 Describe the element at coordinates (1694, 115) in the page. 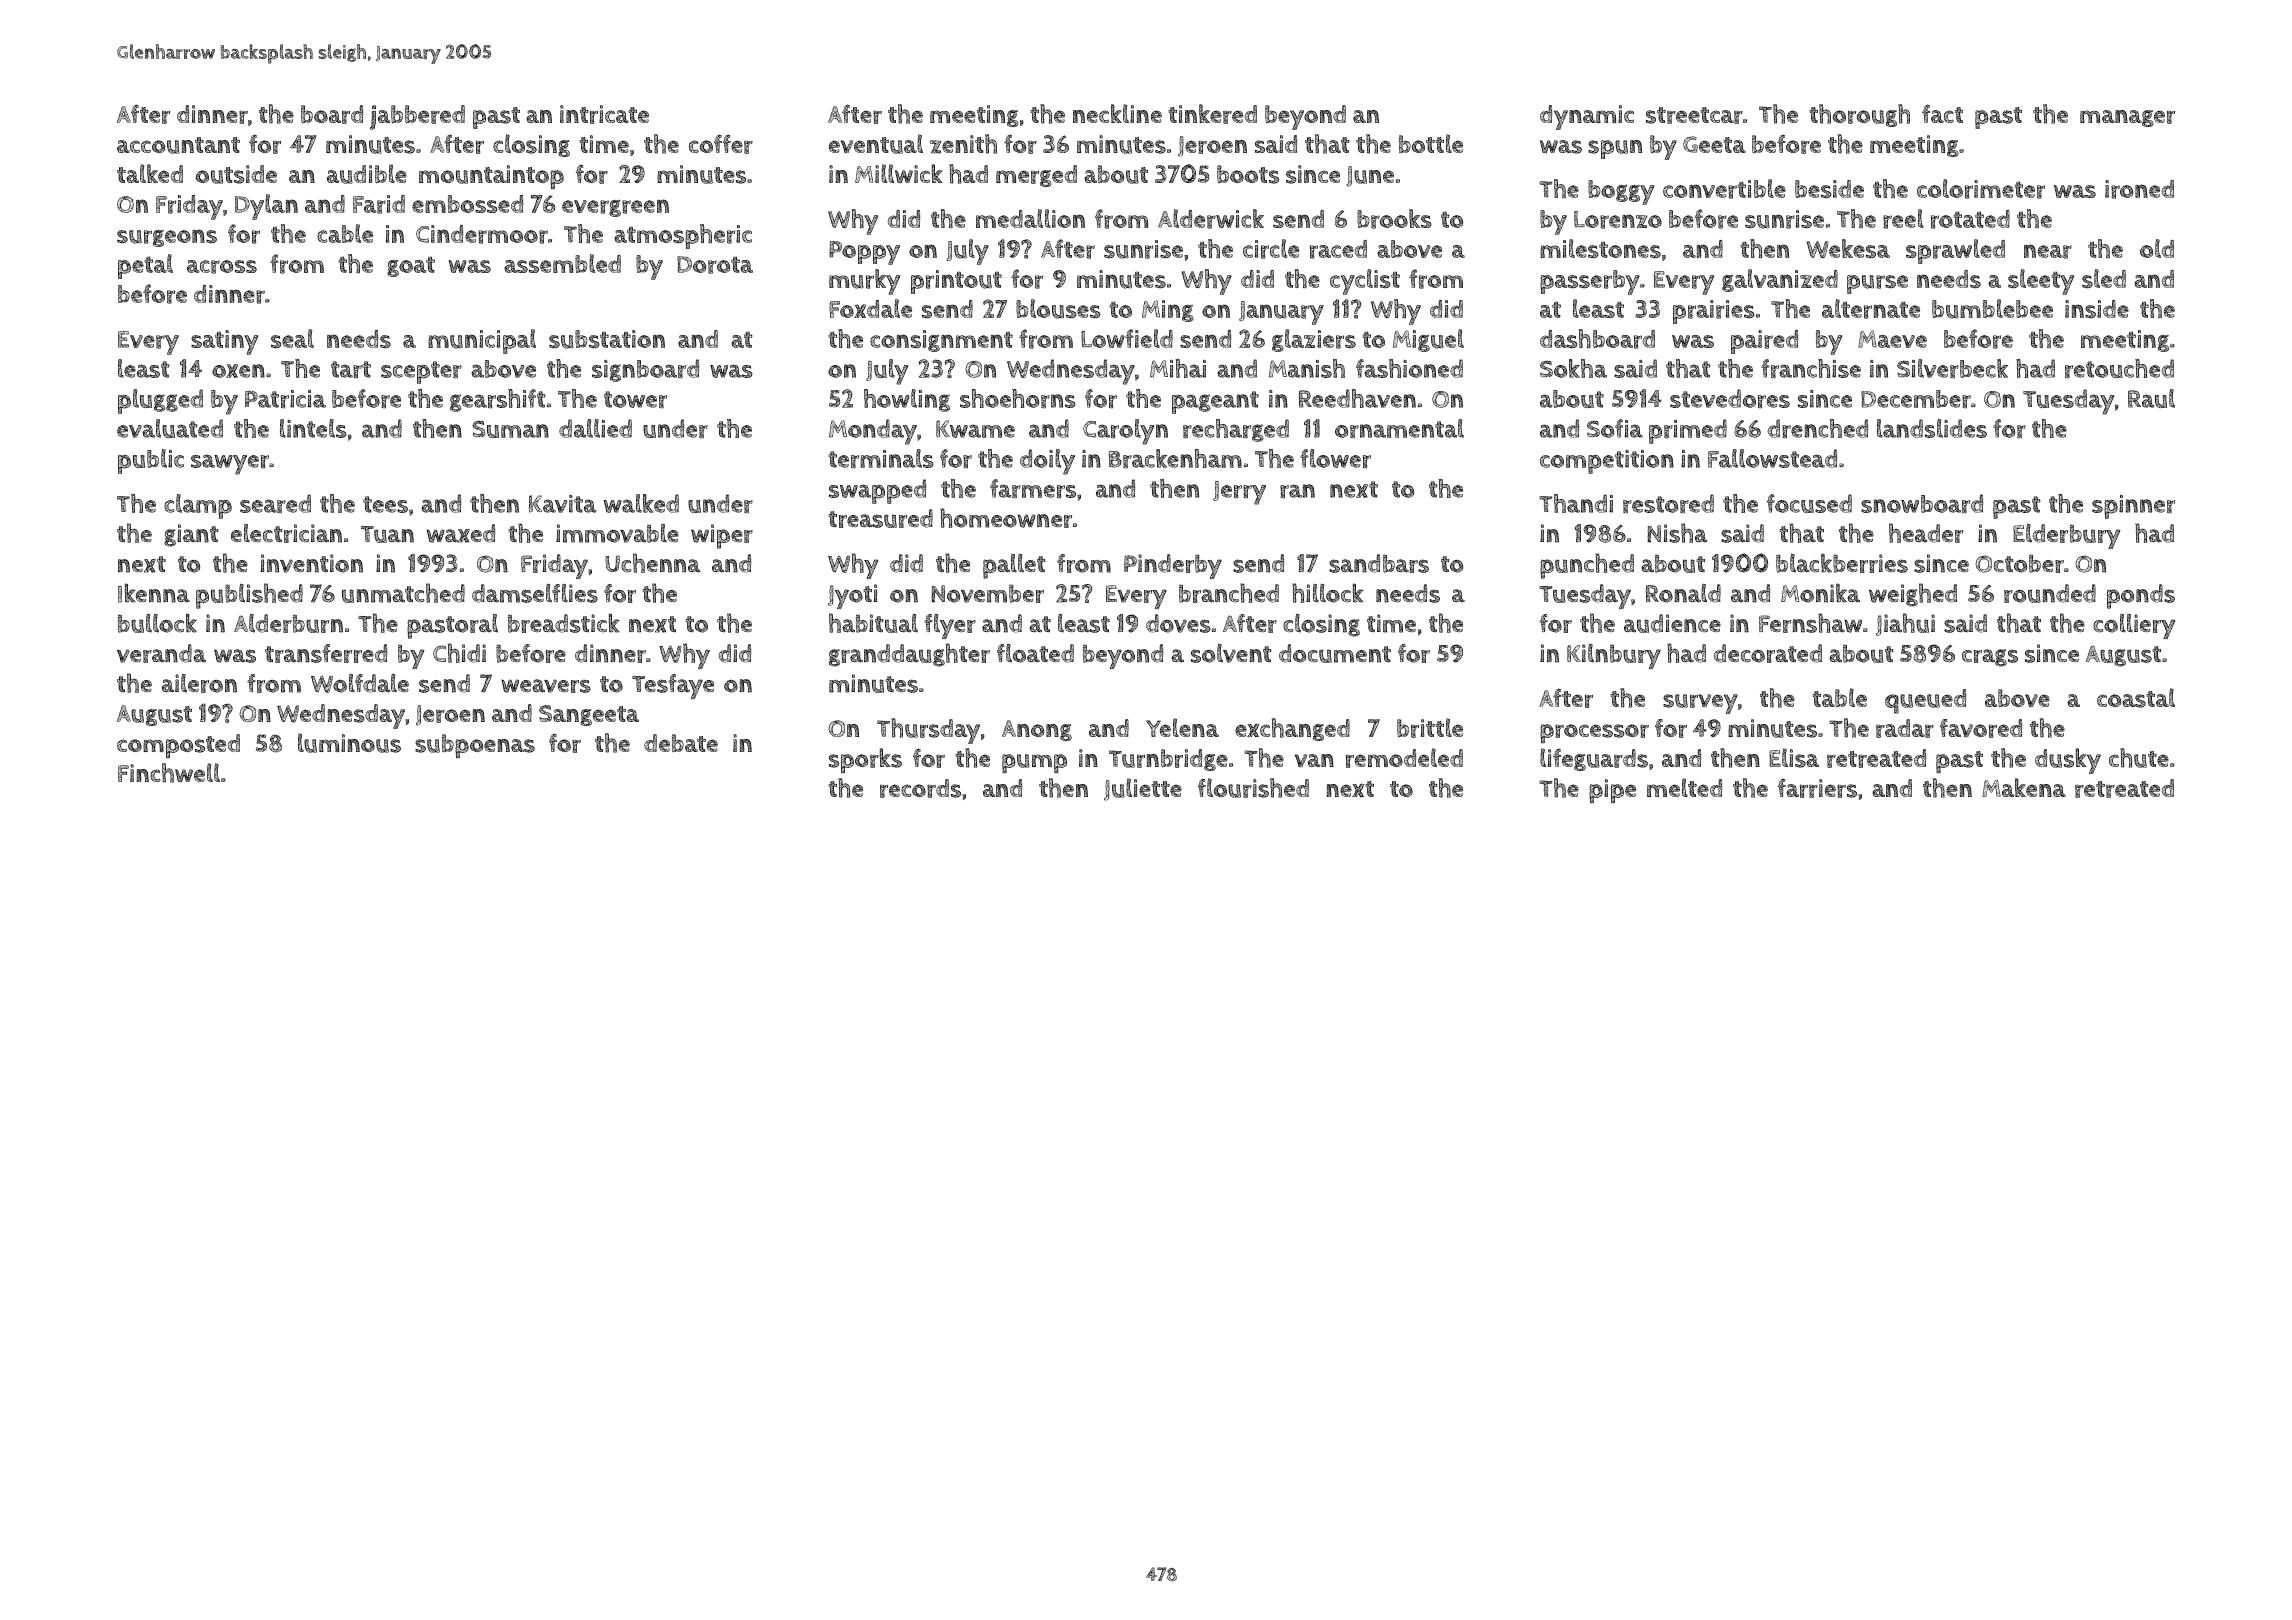

I see `streetcar` at that location.
